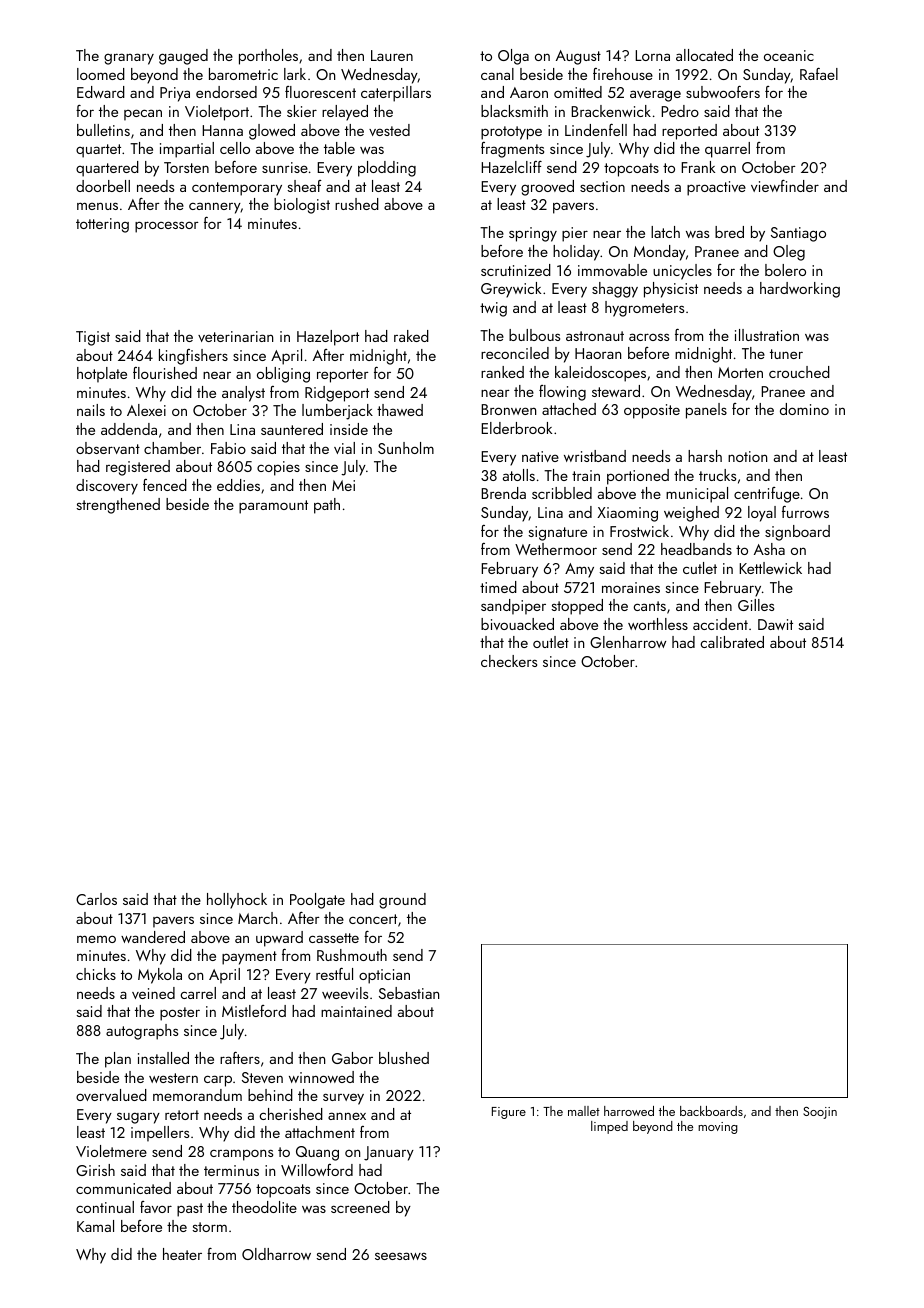  I want to click on Oldharrow, so click(276, 1254).
